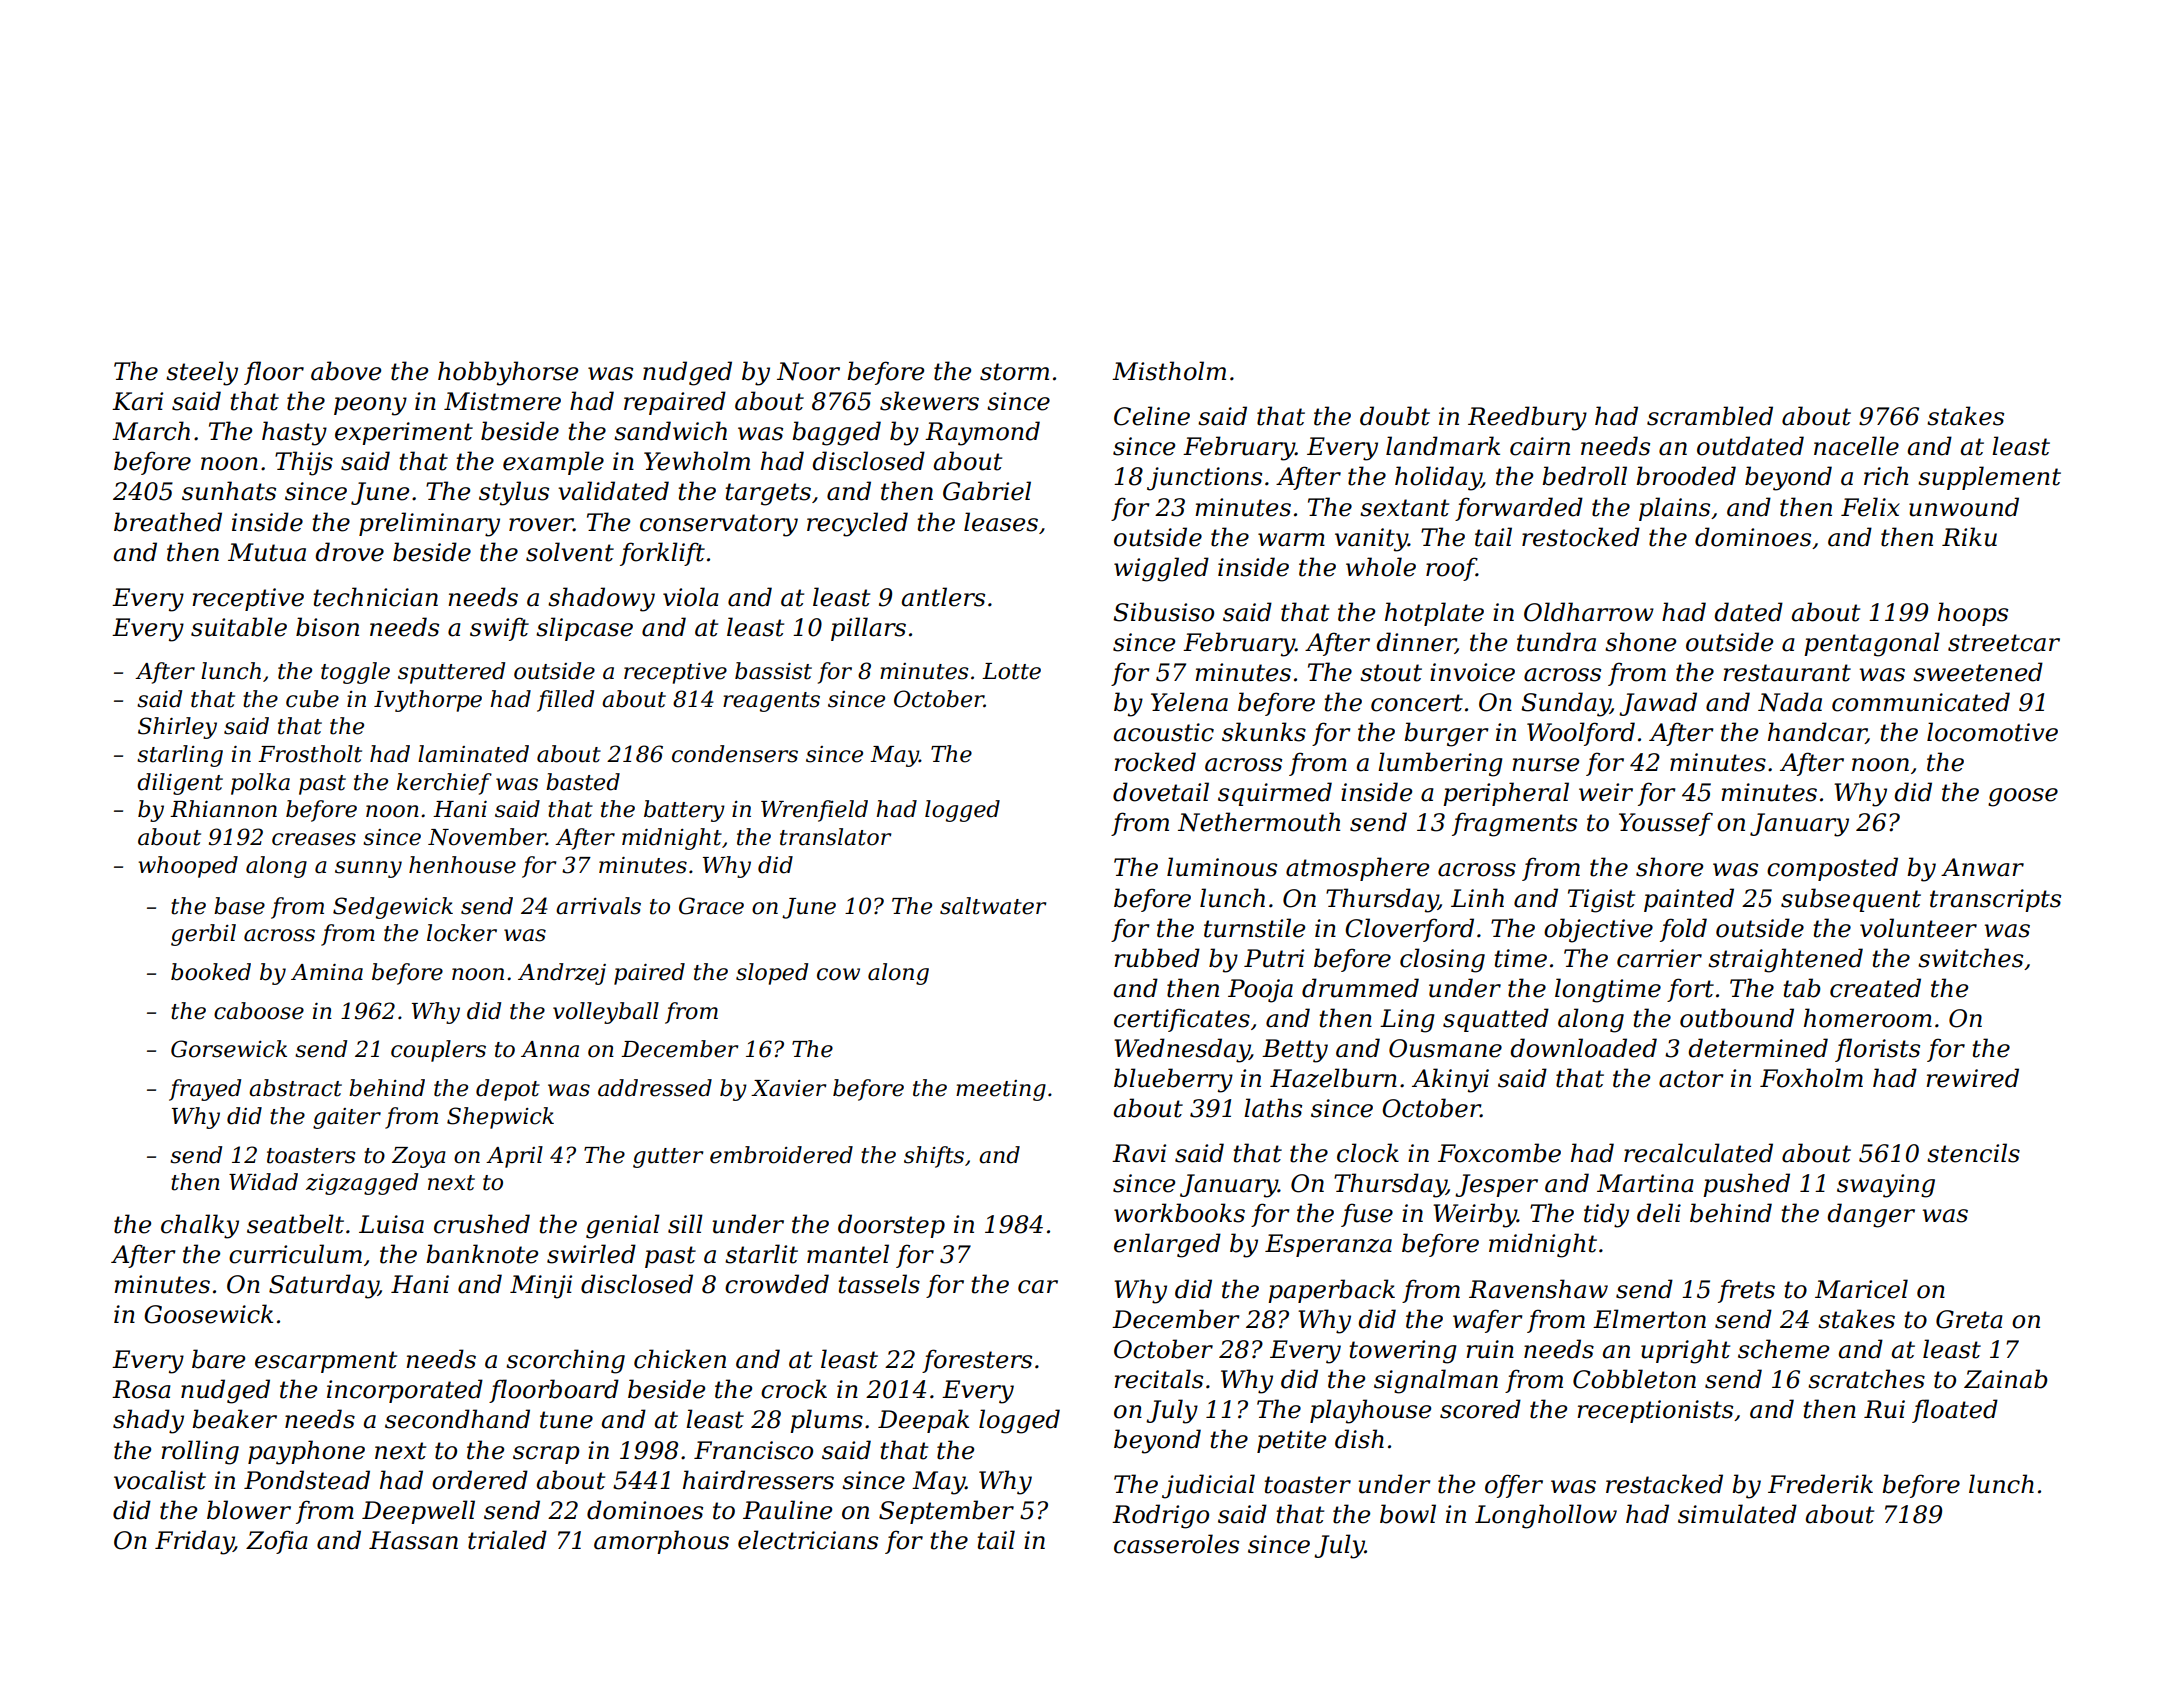 The height and width of the screenshot is (1683, 2178). Describe the element at coordinates (836, 433) in the screenshot. I see `bagged` at that location.
